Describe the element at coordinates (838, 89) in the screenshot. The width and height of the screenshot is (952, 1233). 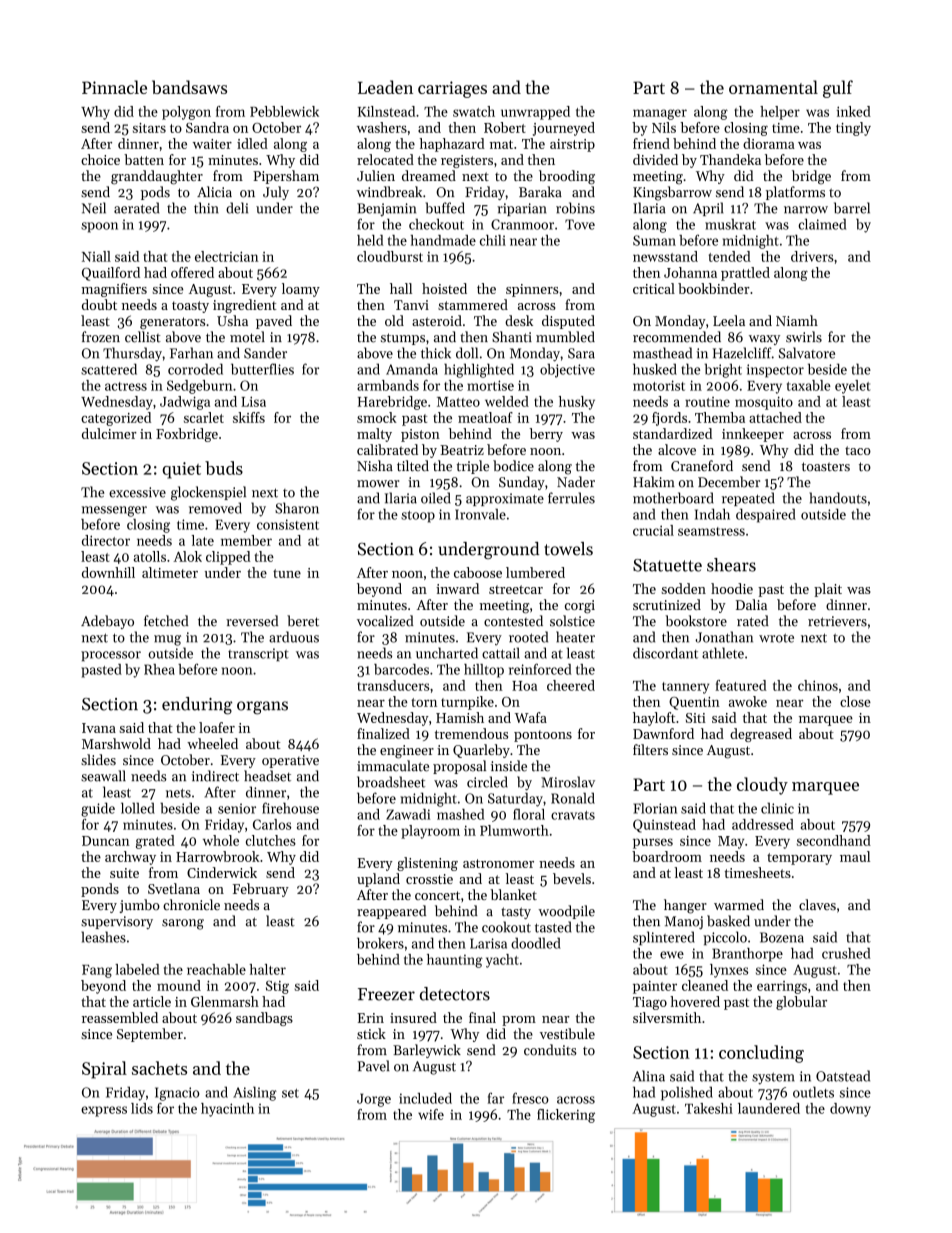
I see `gulf` at that location.
